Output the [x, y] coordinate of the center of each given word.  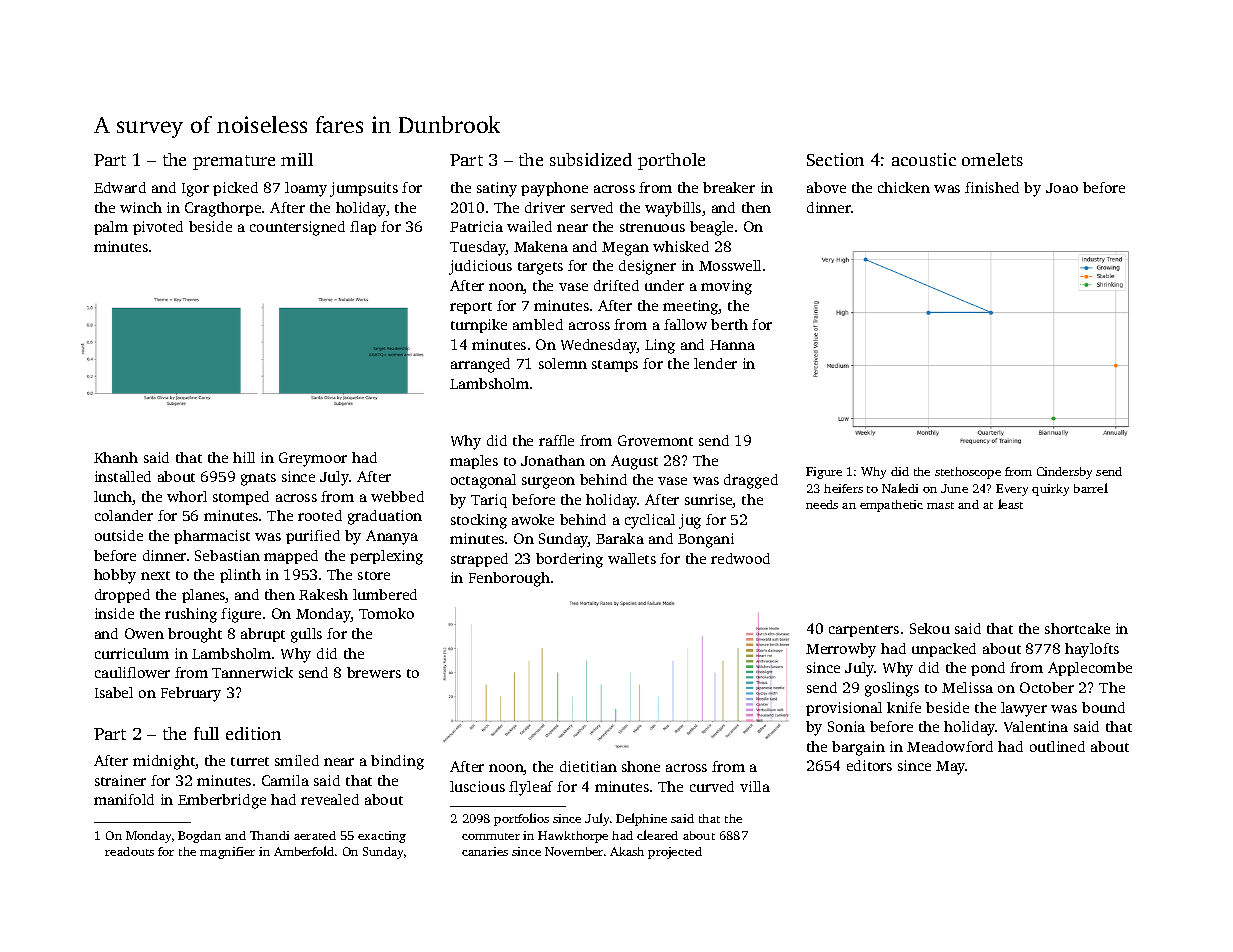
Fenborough [509, 579]
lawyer [1024, 709]
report [471, 308]
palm [111, 228]
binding [397, 762]
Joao [1062, 188]
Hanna [732, 345]
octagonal [483, 481]
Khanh [116, 457]
